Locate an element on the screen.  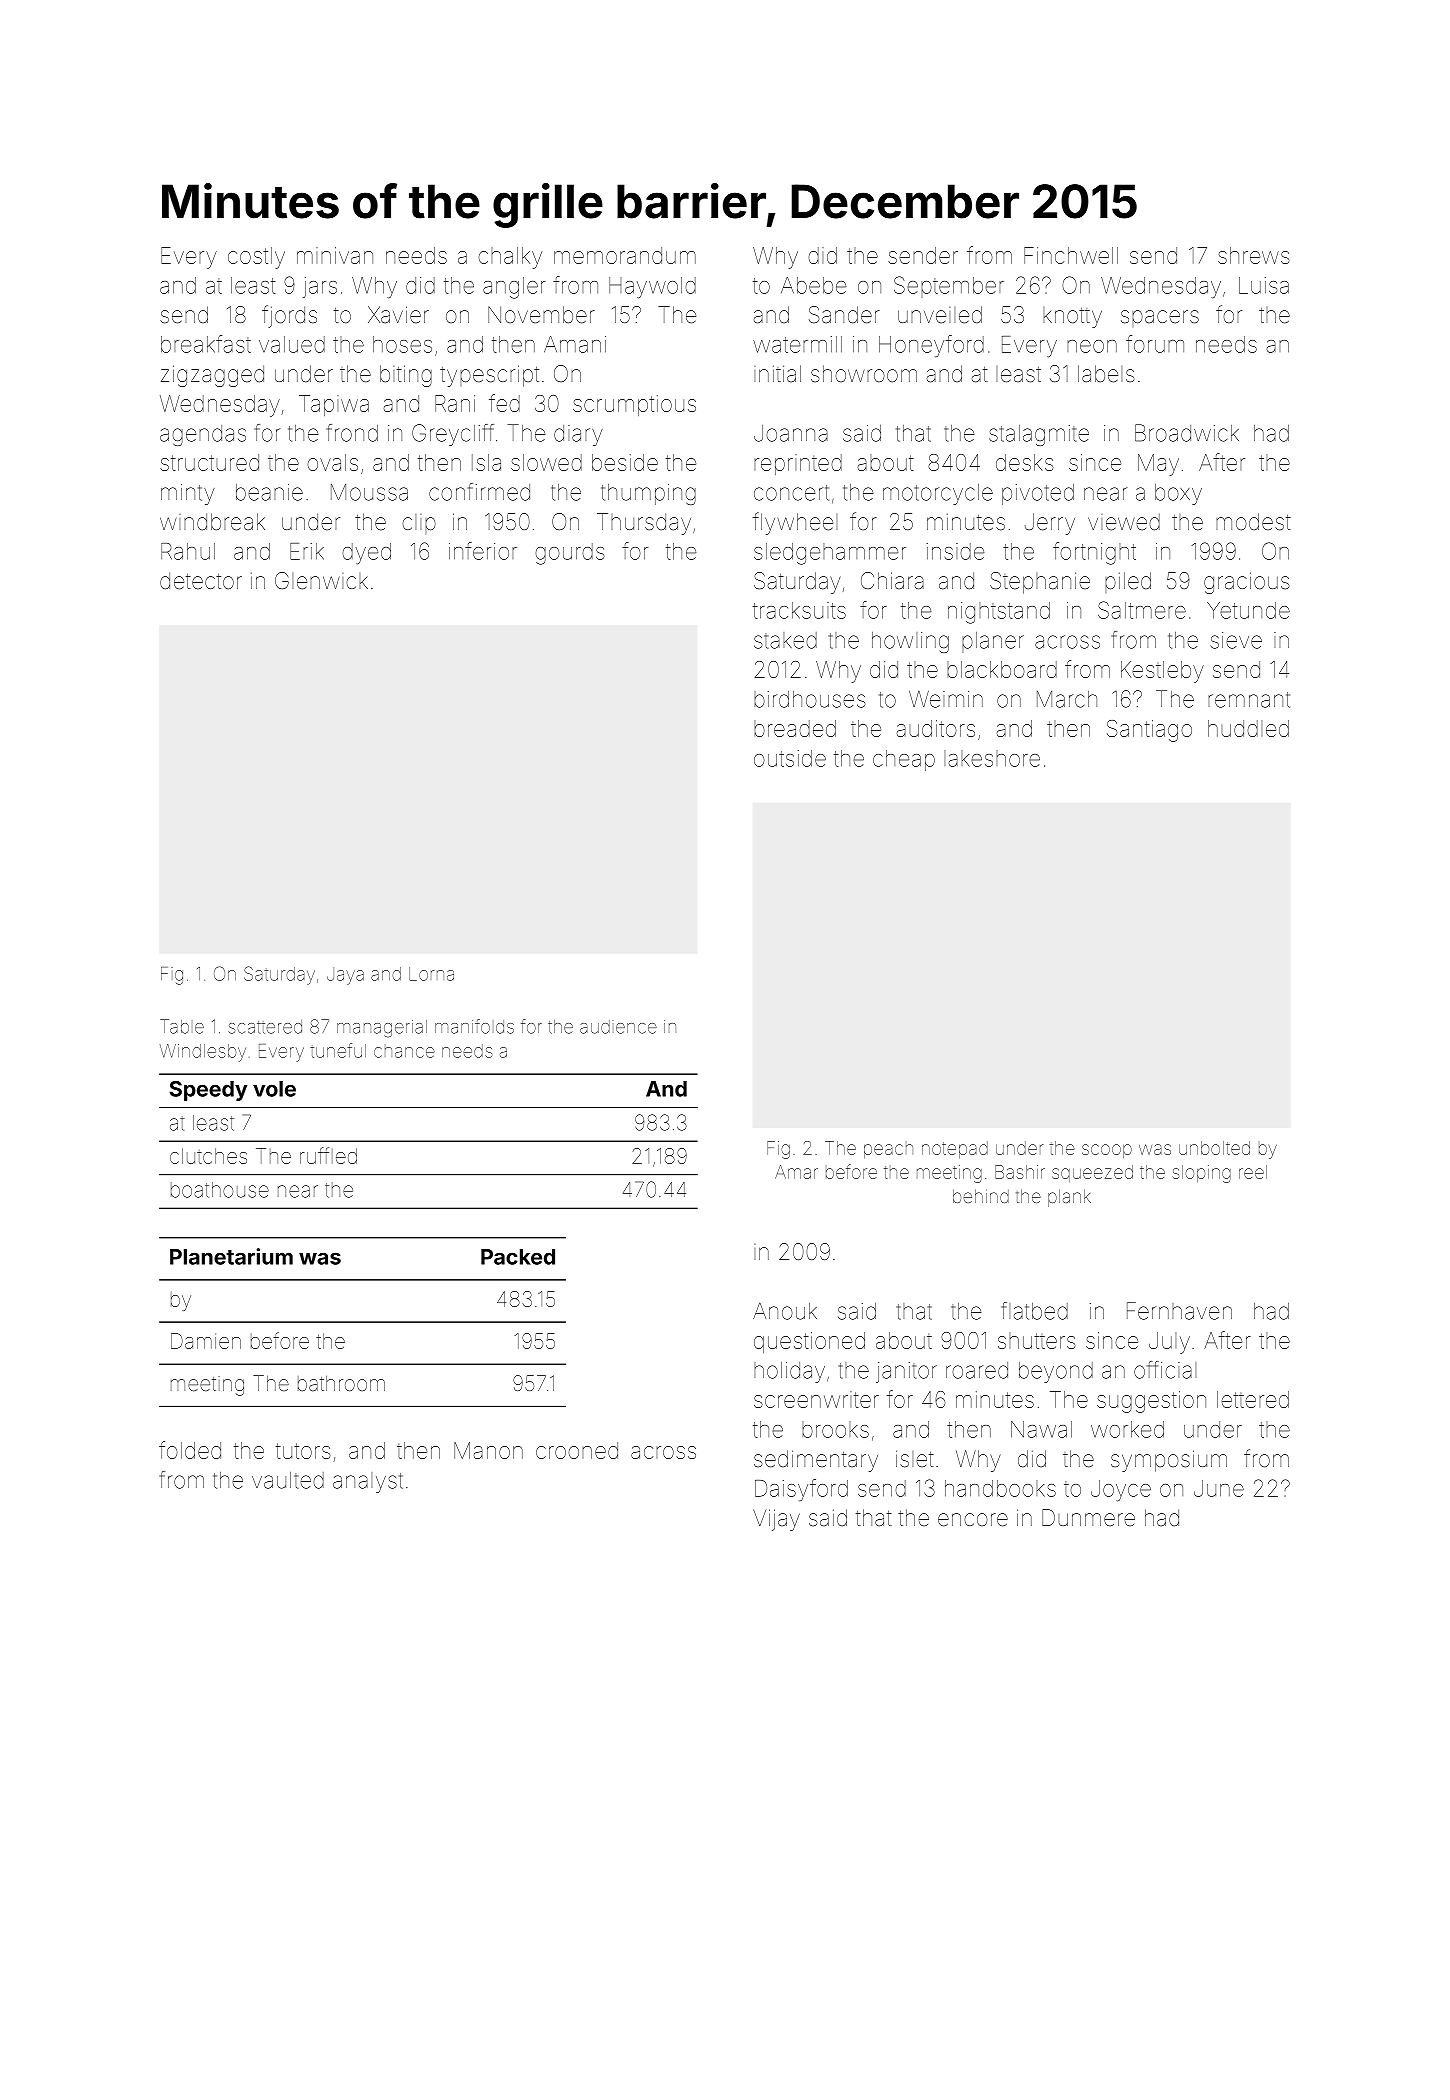
shrews is located at coordinates (1254, 255).
